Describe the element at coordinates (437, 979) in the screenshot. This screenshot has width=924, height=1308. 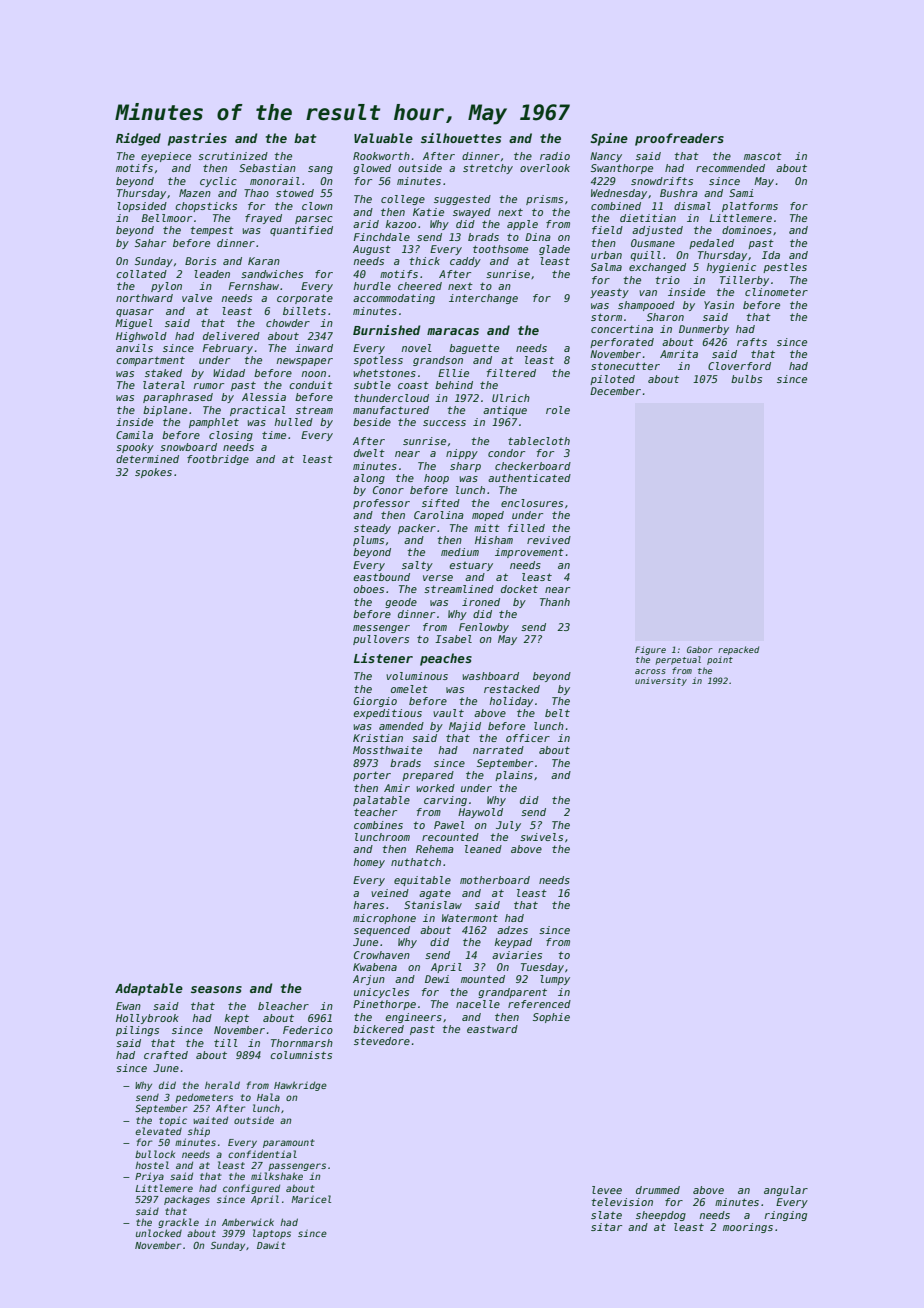
I see `Dewi` at that location.
